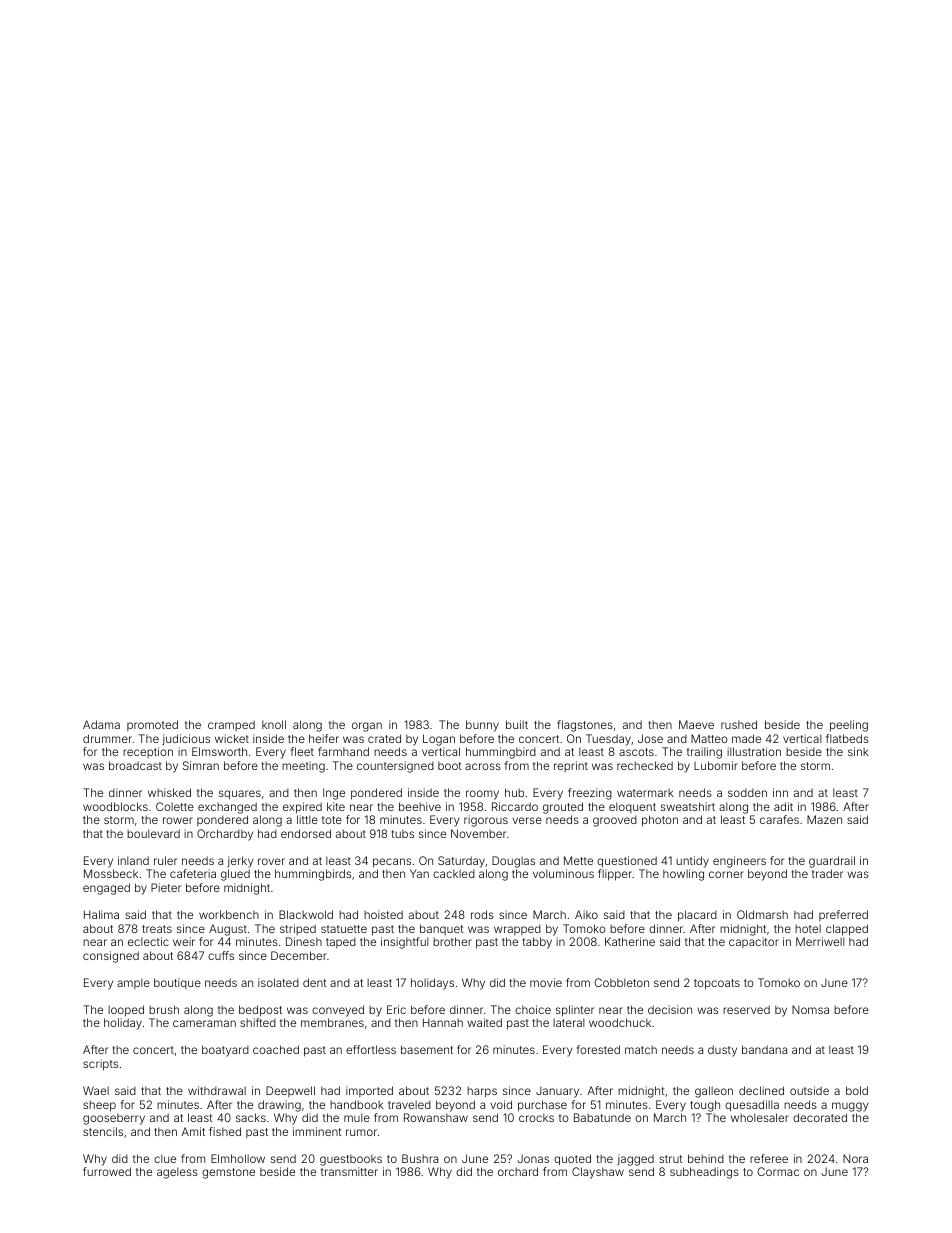 The height and width of the page is (1233, 952). What do you see at coordinates (630, 941) in the page?
I see `Katherine` at bounding box center [630, 941].
